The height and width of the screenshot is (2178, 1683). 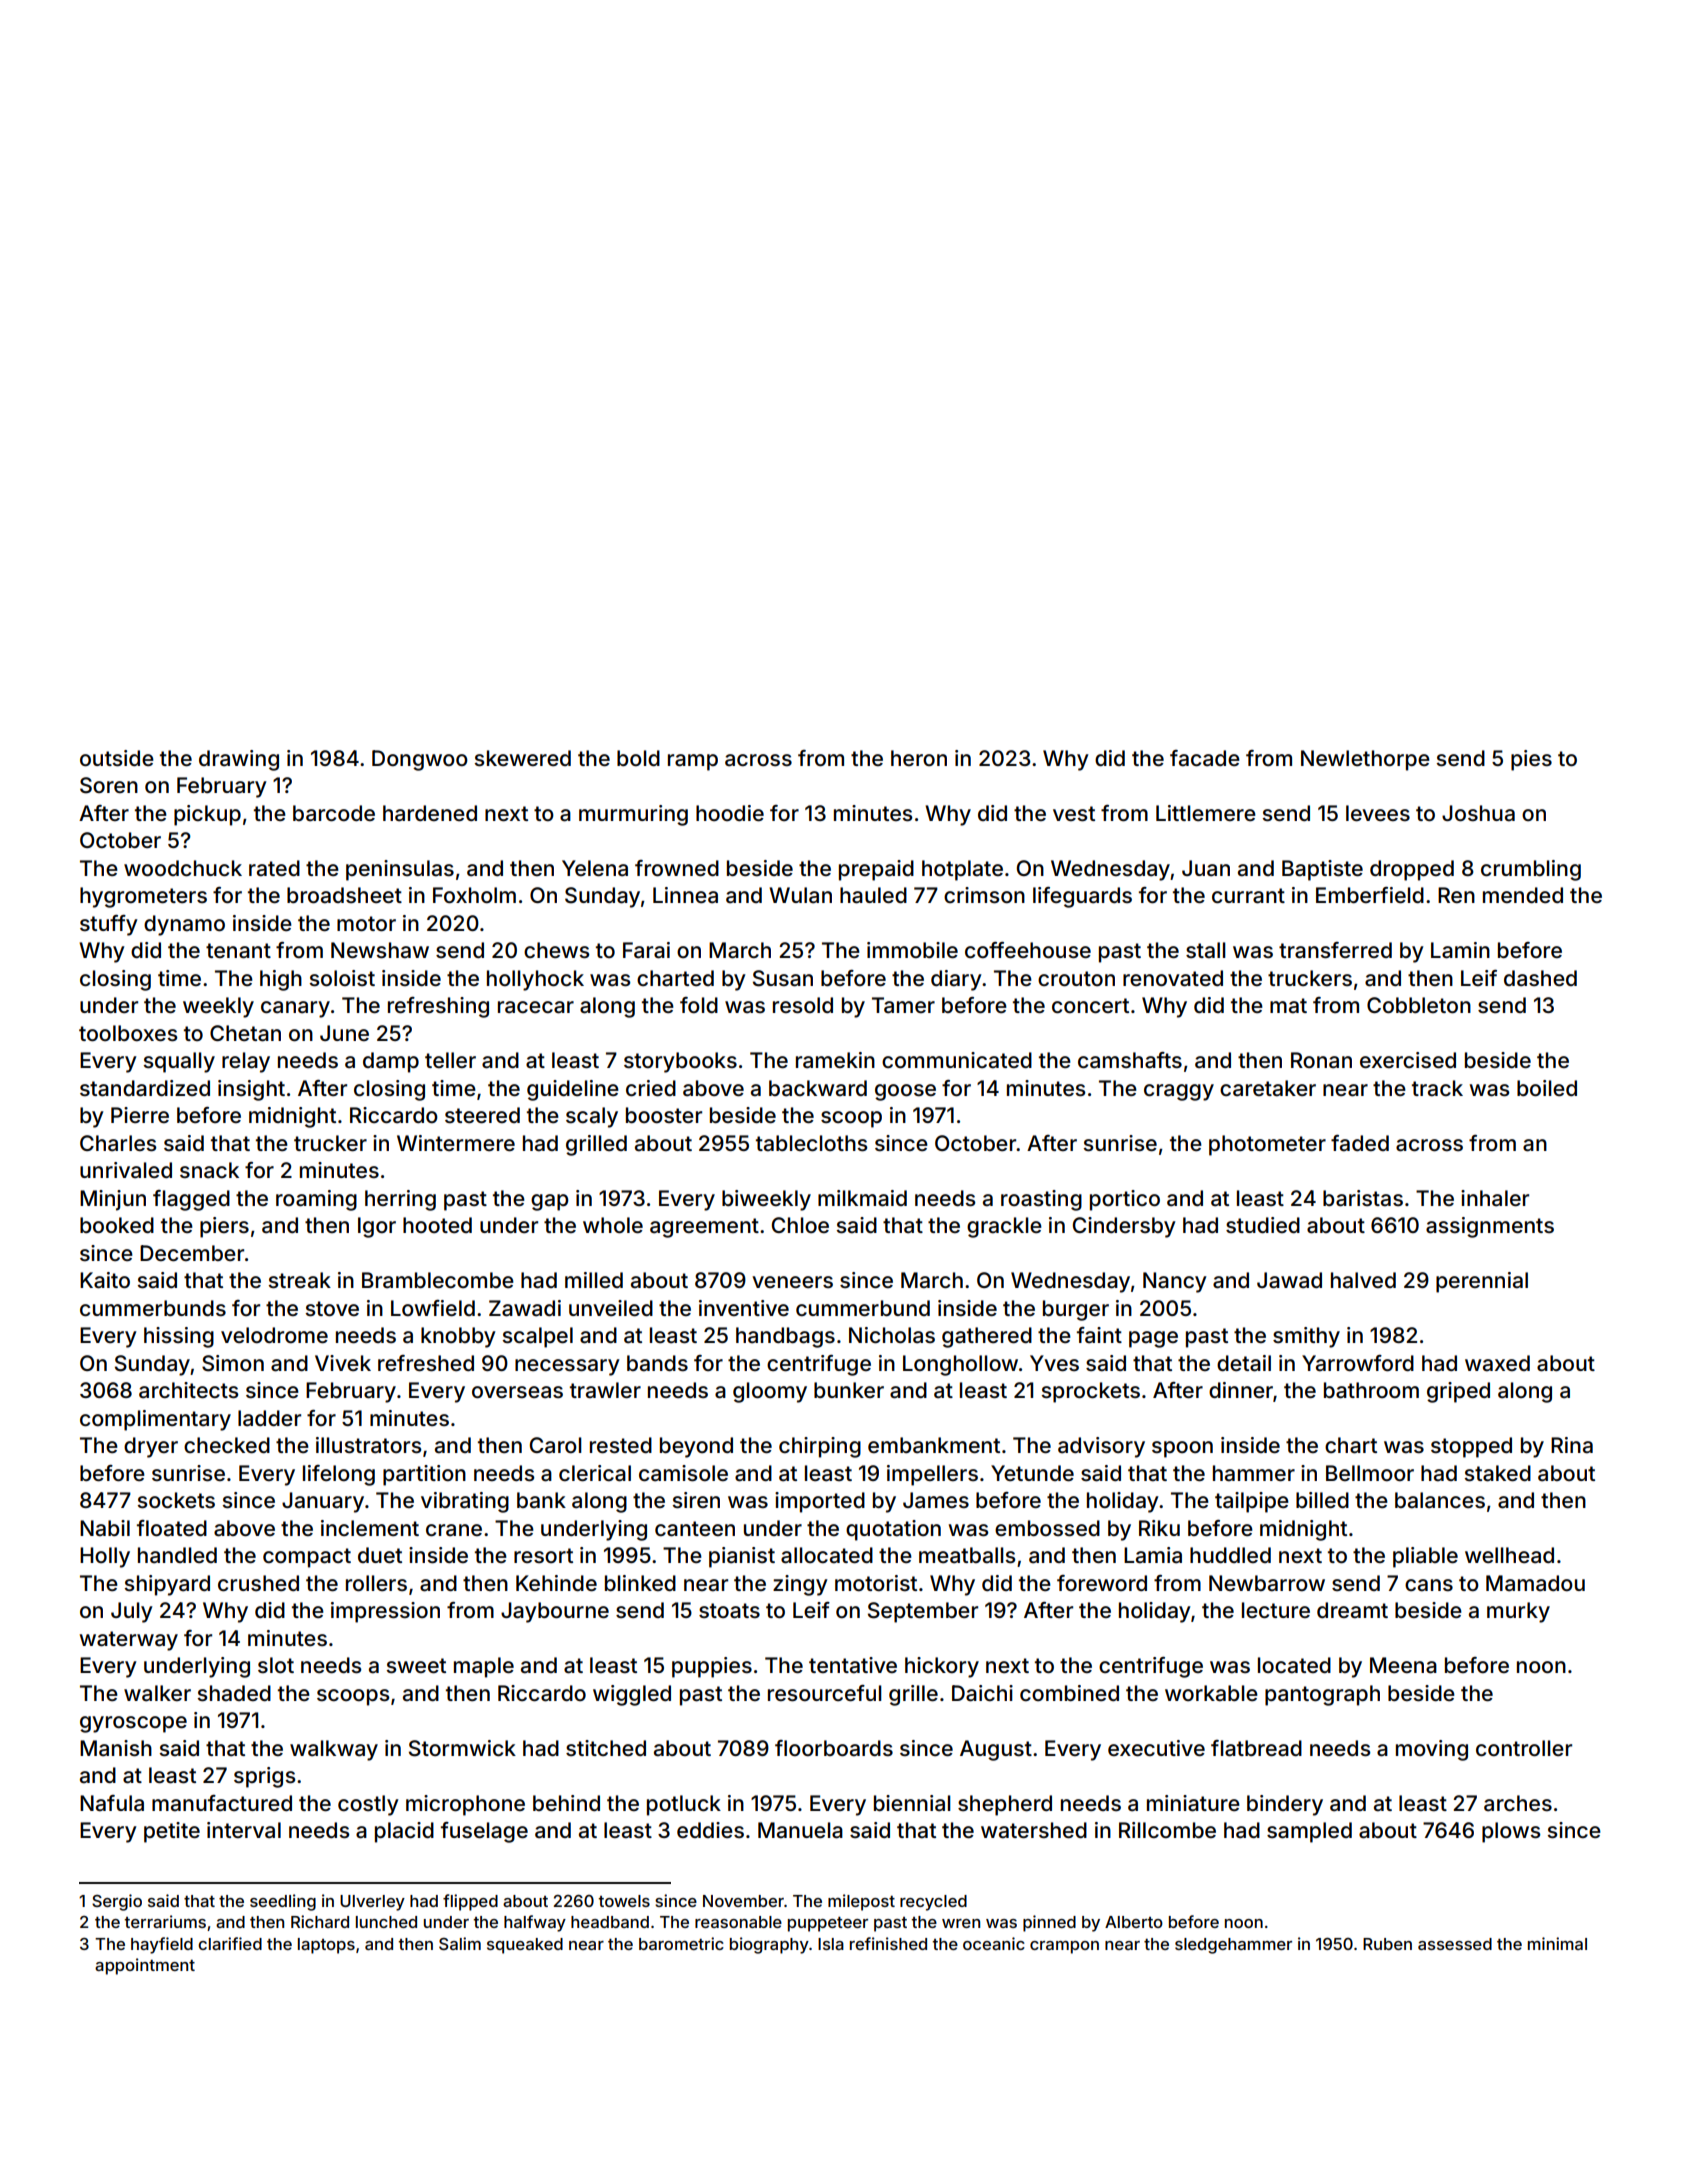 What do you see at coordinates (555, 1612) in the screenshot?
I see `Jaybourne` at bounding box center [555, 1612].
